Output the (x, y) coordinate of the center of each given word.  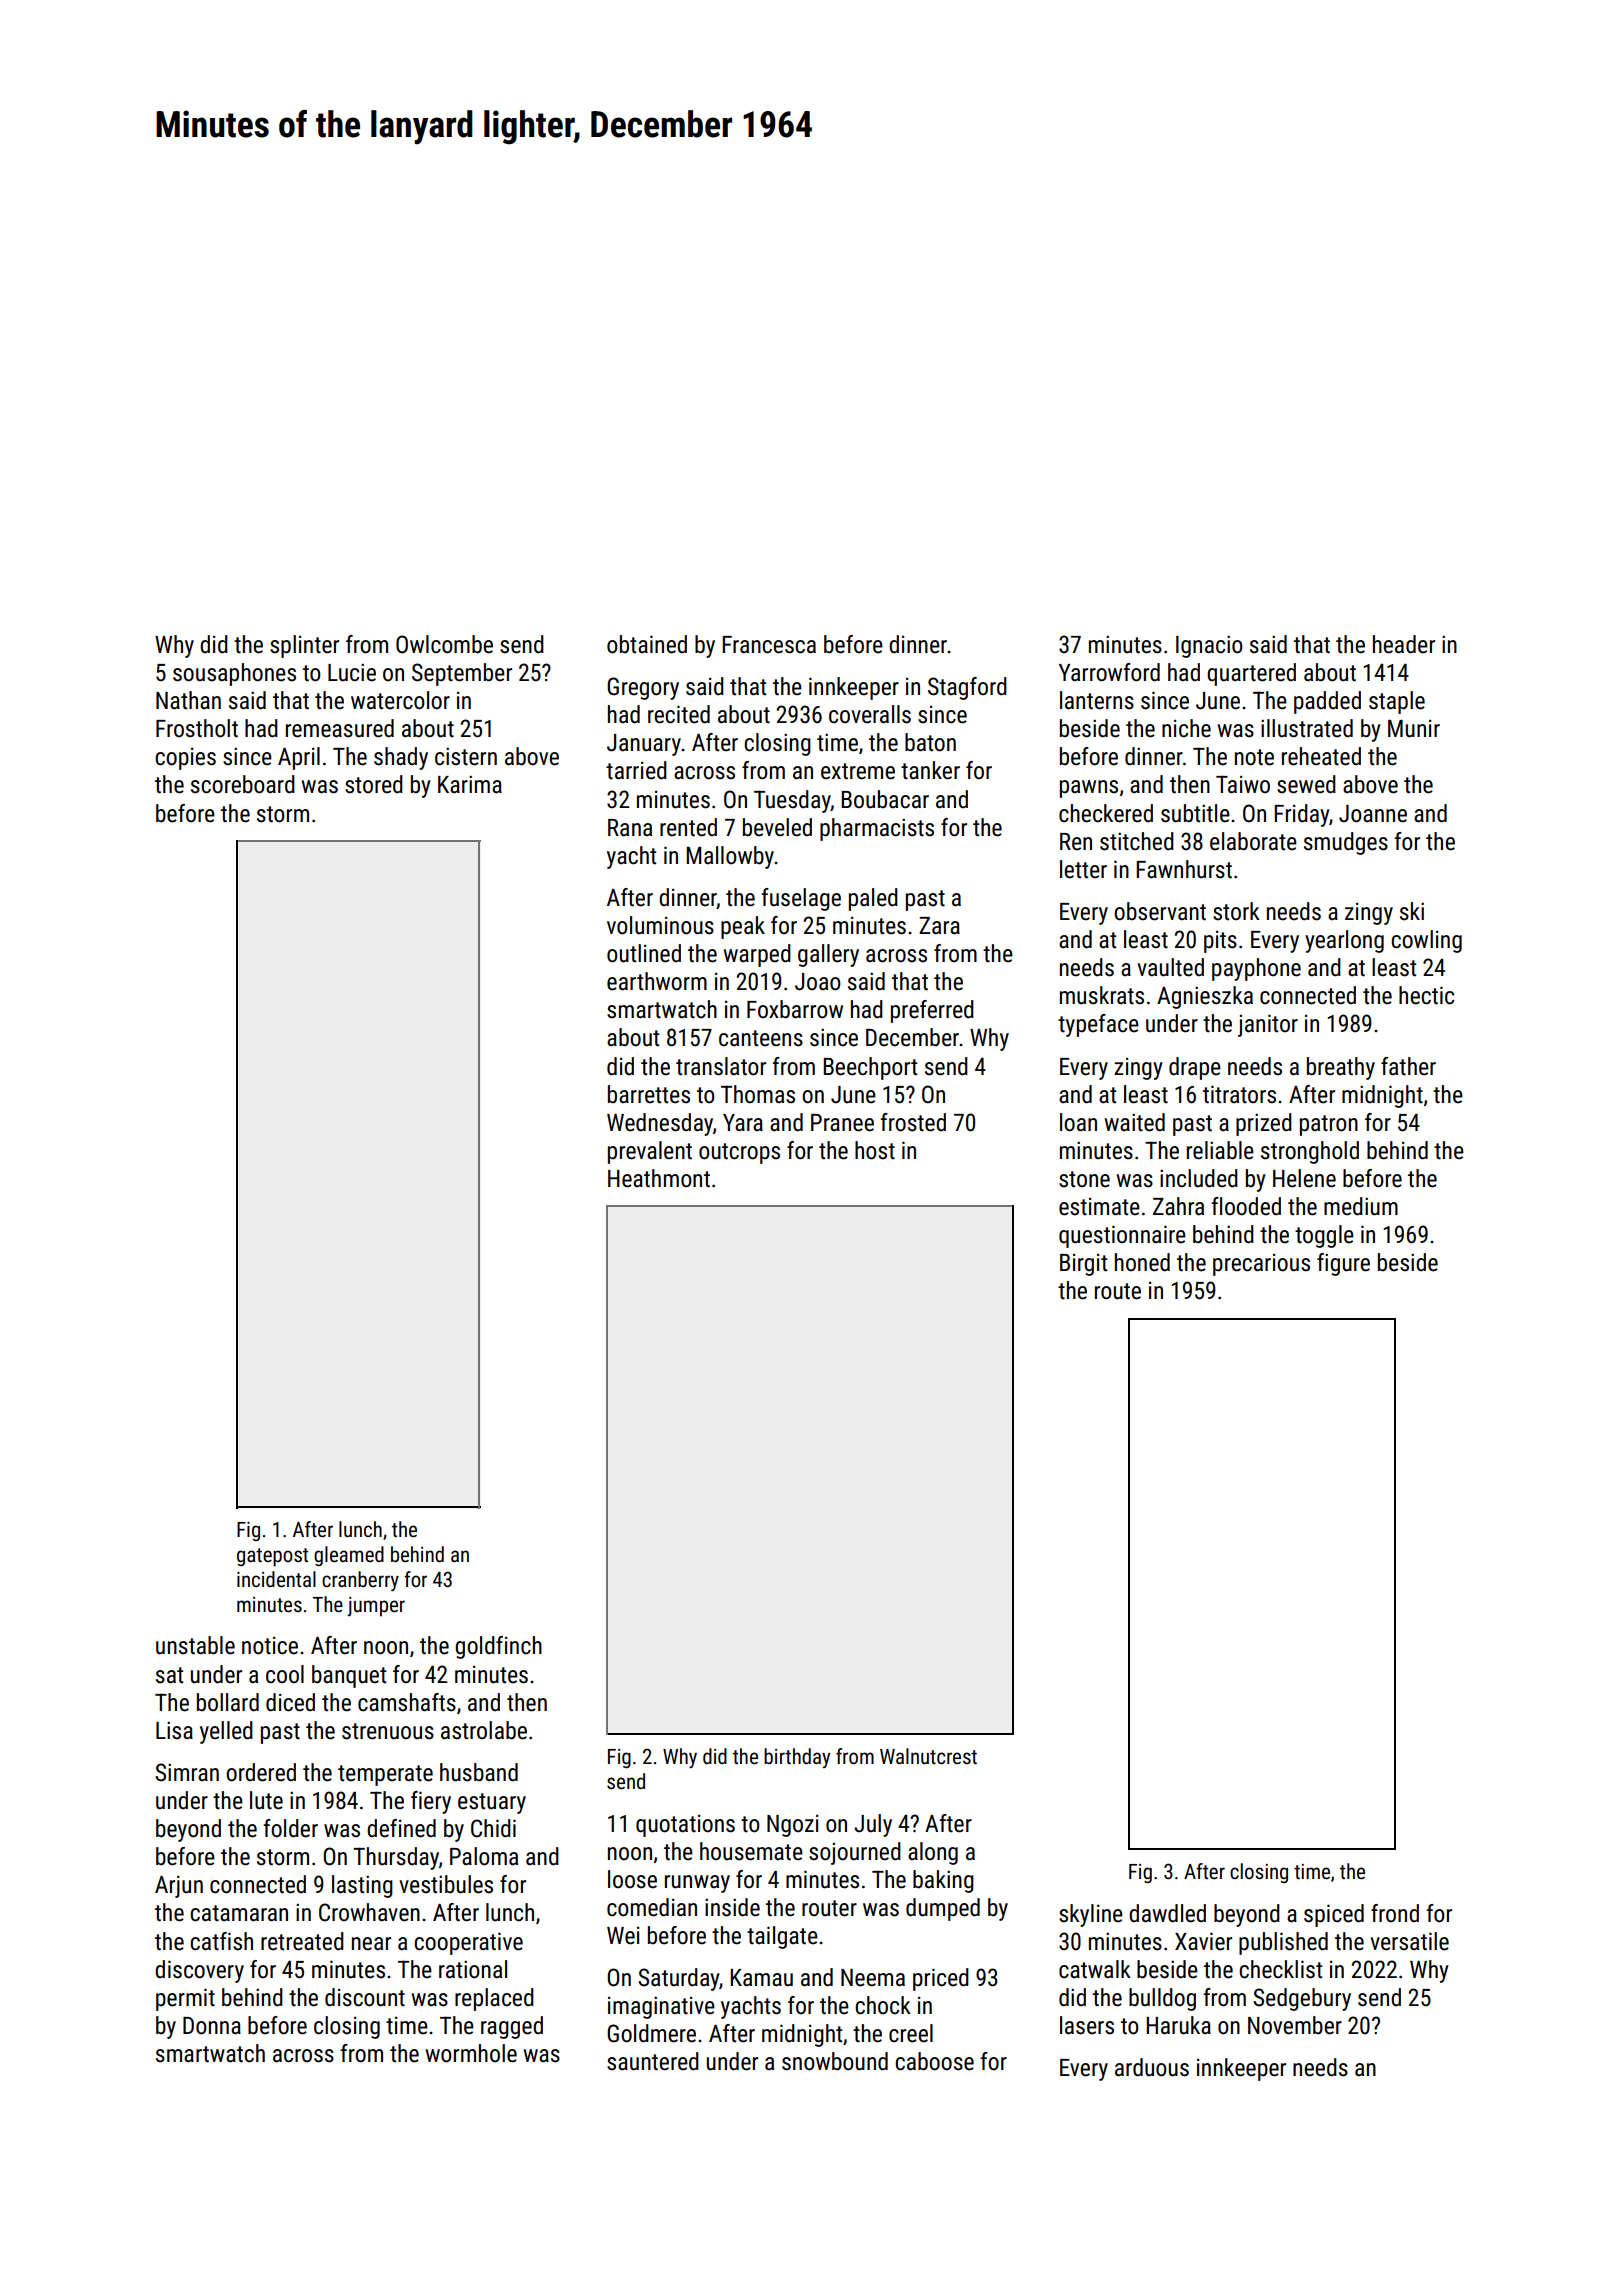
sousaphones (234, 674)
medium (1361, 1206)
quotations (685, 1826)
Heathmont (659, 1178)
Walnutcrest (928, 1756)
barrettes (649, 1094)
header (1404, 644)
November (1295, 2025)
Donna (212, 2026)
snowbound (835, 2061)
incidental (276, 1579)
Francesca (769, 645)
